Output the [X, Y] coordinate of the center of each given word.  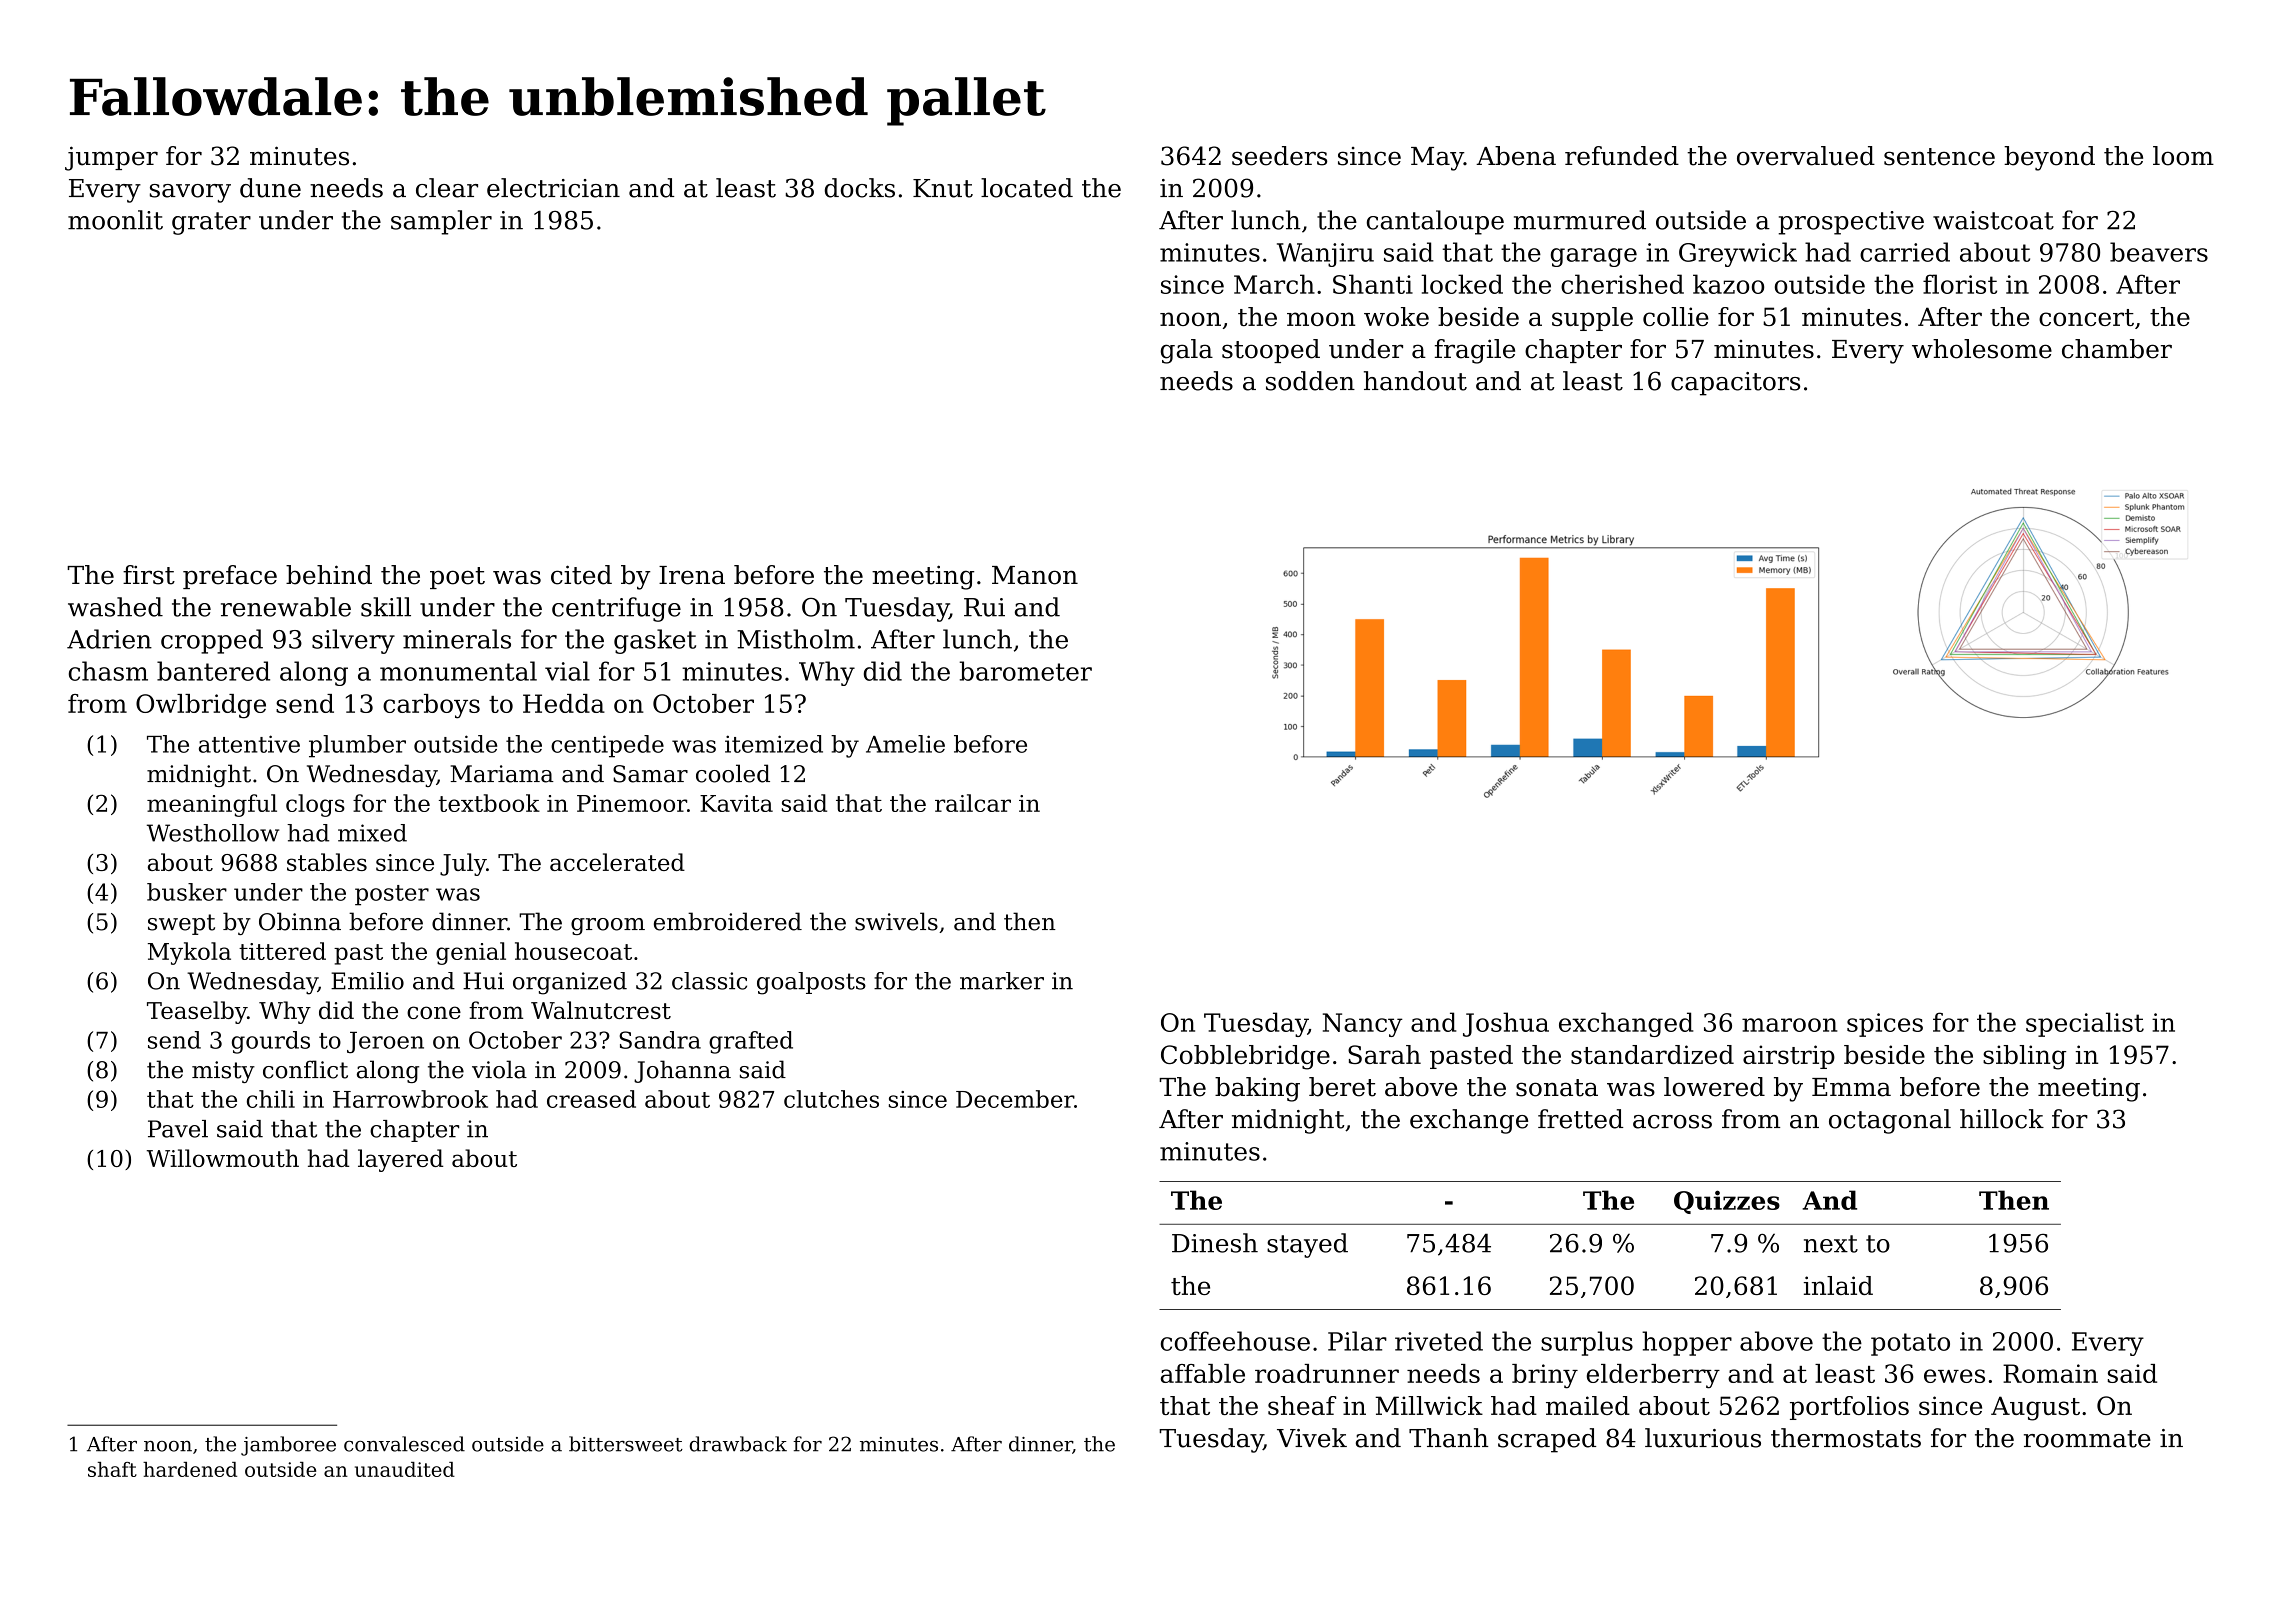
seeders [1279, 156]
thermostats [1846, 1438]
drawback [738, 1444]
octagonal [1890, 1121]
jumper [111, 158]
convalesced [404, 1444]
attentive [249, 744]
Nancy [1363, 1025]
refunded [1622, 156]
